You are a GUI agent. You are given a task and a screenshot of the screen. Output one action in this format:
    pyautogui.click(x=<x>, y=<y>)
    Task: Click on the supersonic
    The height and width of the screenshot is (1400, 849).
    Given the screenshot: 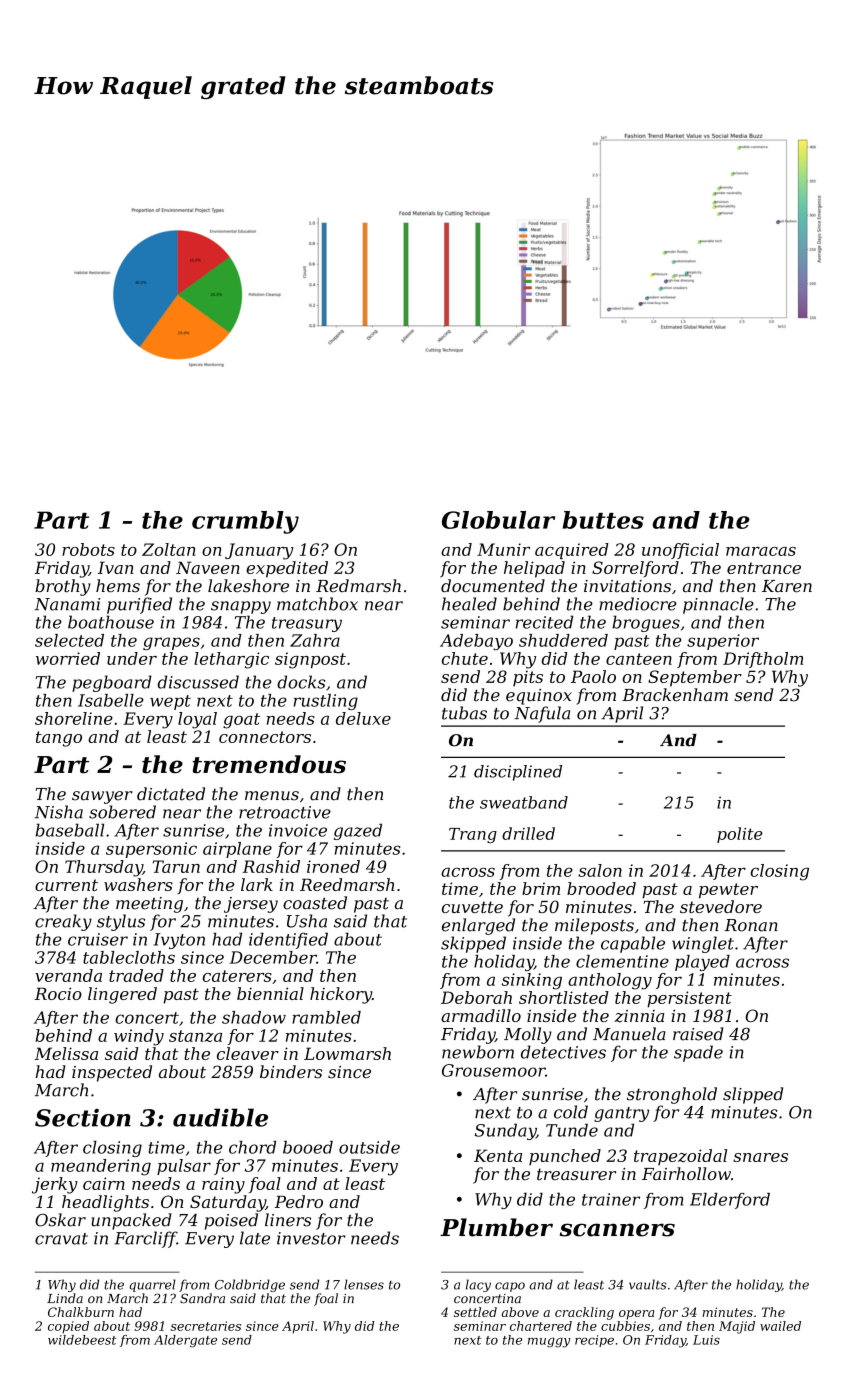 What is the action you would take?
    pyautogui.click(x=151, y=850)
